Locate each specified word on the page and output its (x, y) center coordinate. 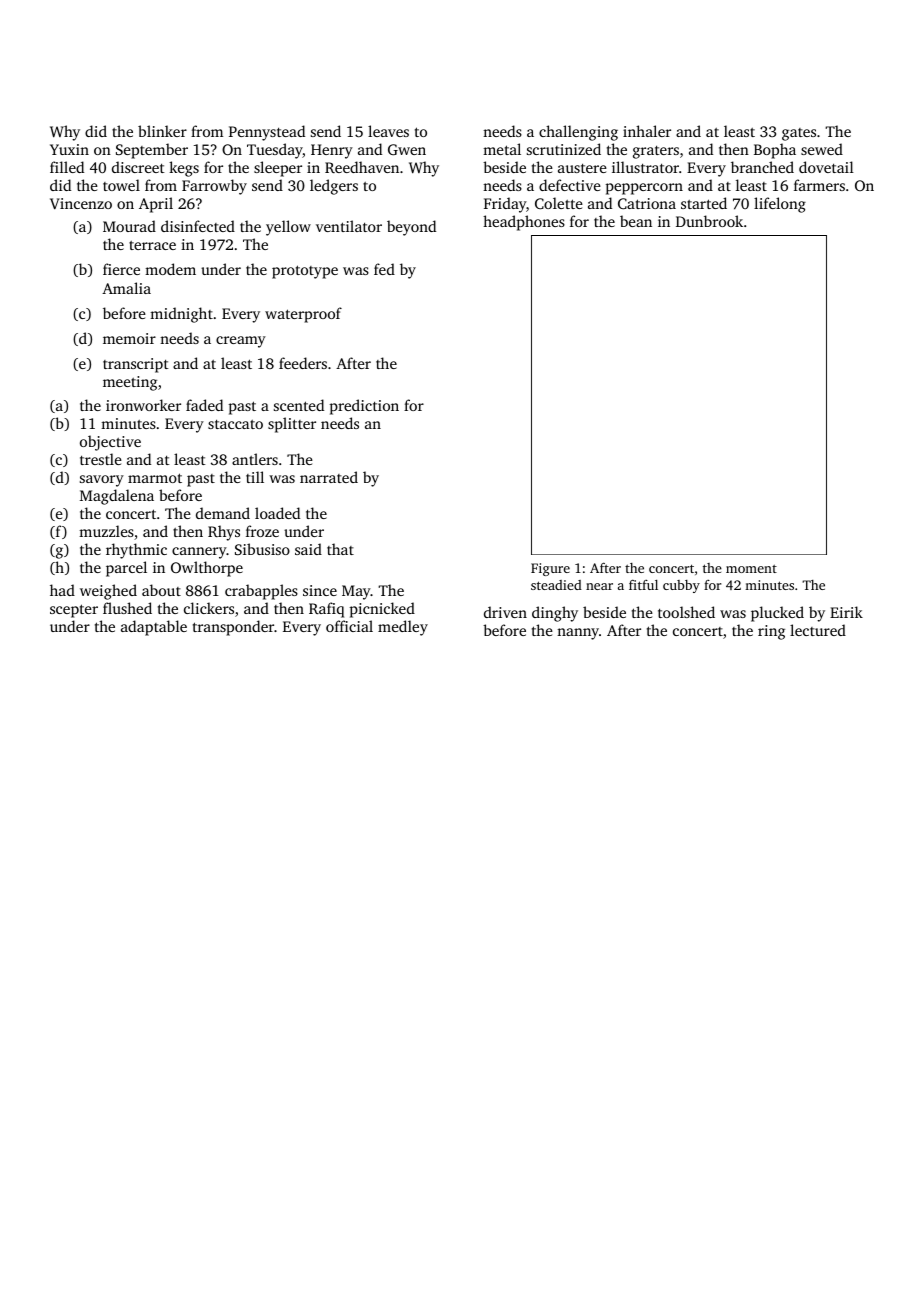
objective (110, 443)
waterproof (303, 315)
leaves (388, 131)
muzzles (106, 531)
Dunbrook (709, 221)
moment (751, 569)
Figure (550, 569)
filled (67, 167)
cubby (681, 586)
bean (636, 221)
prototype (305, 272)
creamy (241, 342)
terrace (152, 245)
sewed (822, 149)
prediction (364, 407)
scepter (74, 611)
